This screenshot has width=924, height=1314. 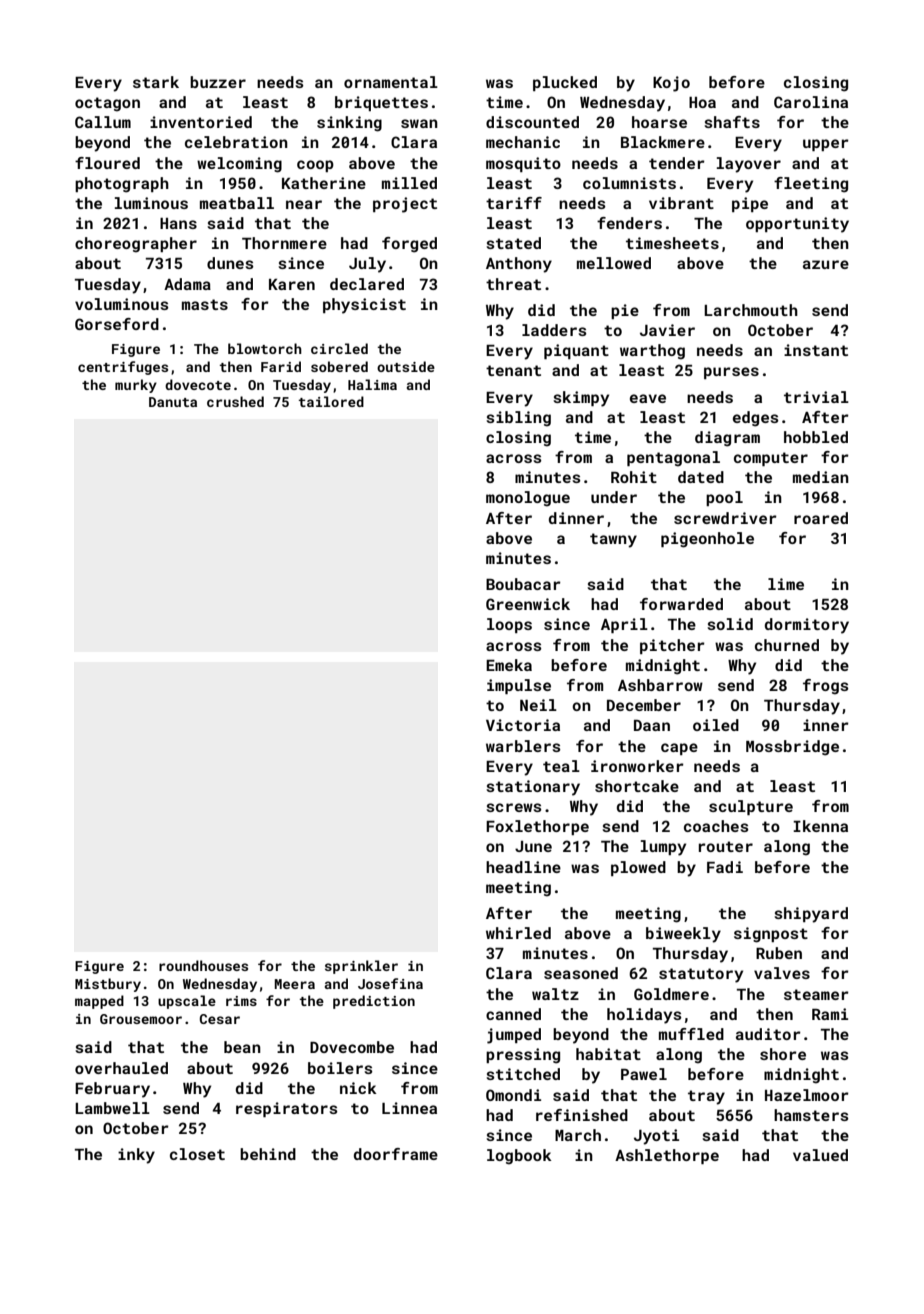 What do you see at coordinates (136, 1156) in the screenshot?
I see `inky` at bounding box center [136, 1156].
